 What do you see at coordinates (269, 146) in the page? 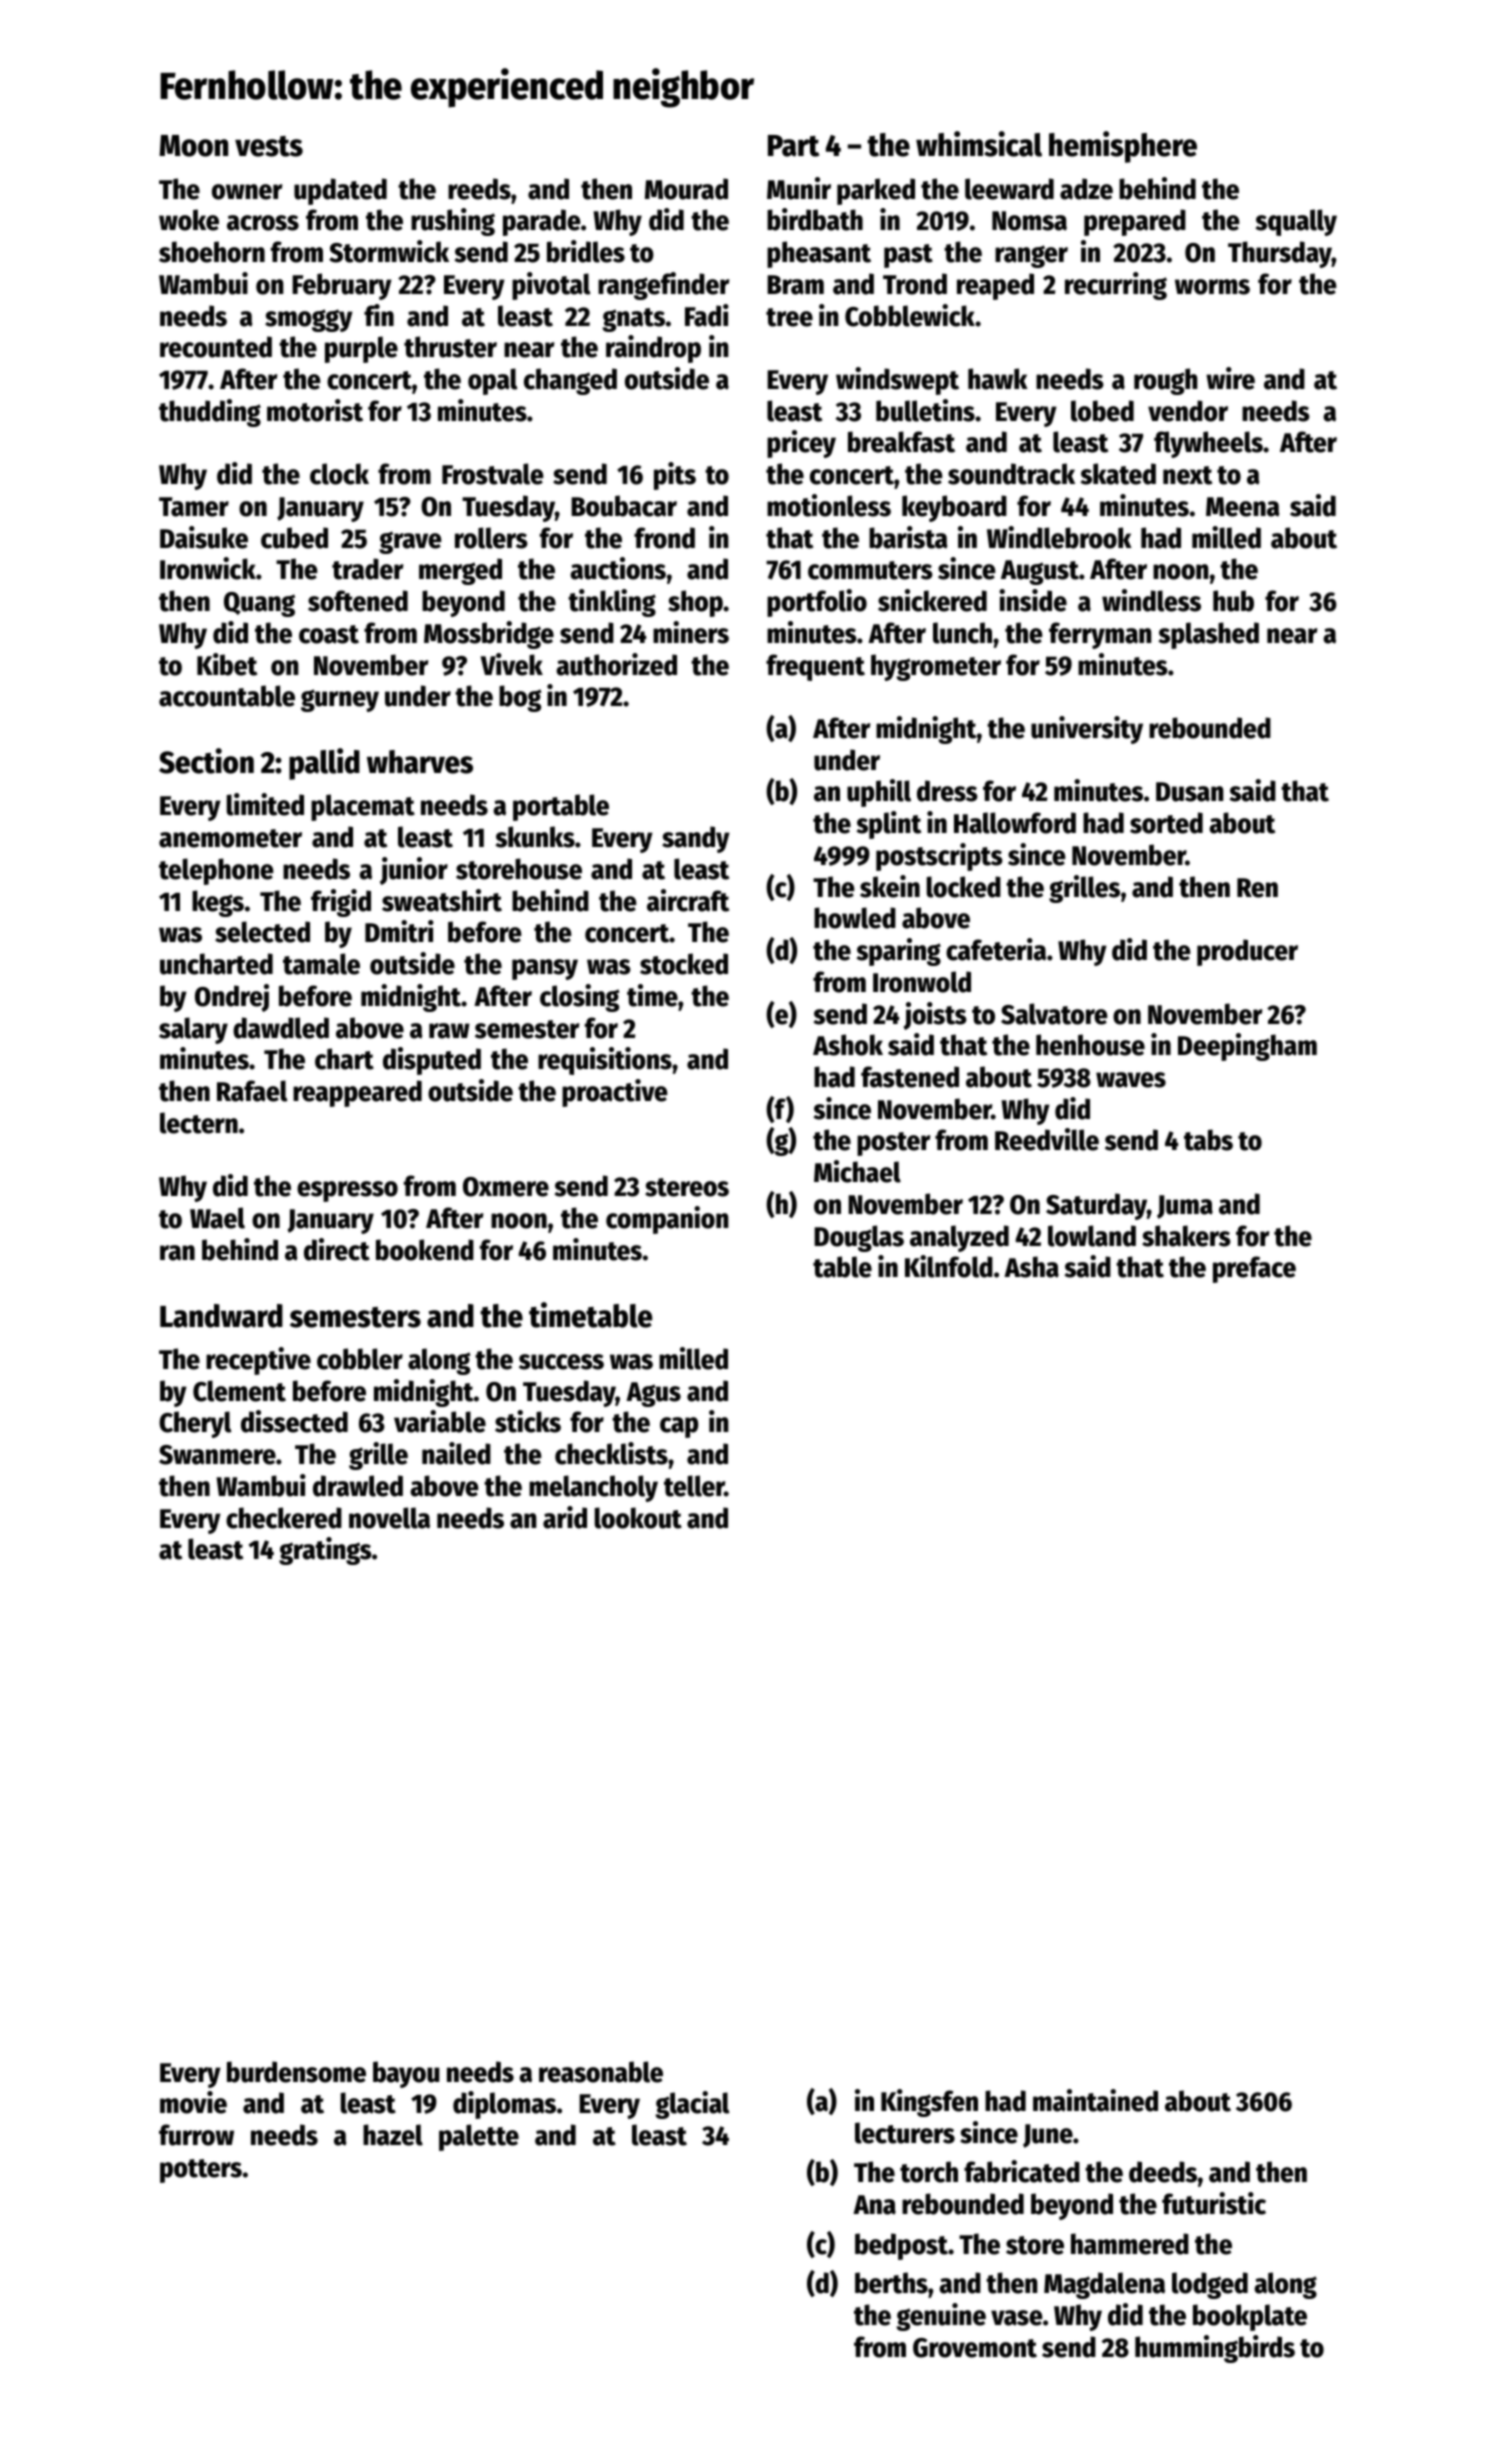
I see `vests` at bounding box center [269, 146].
